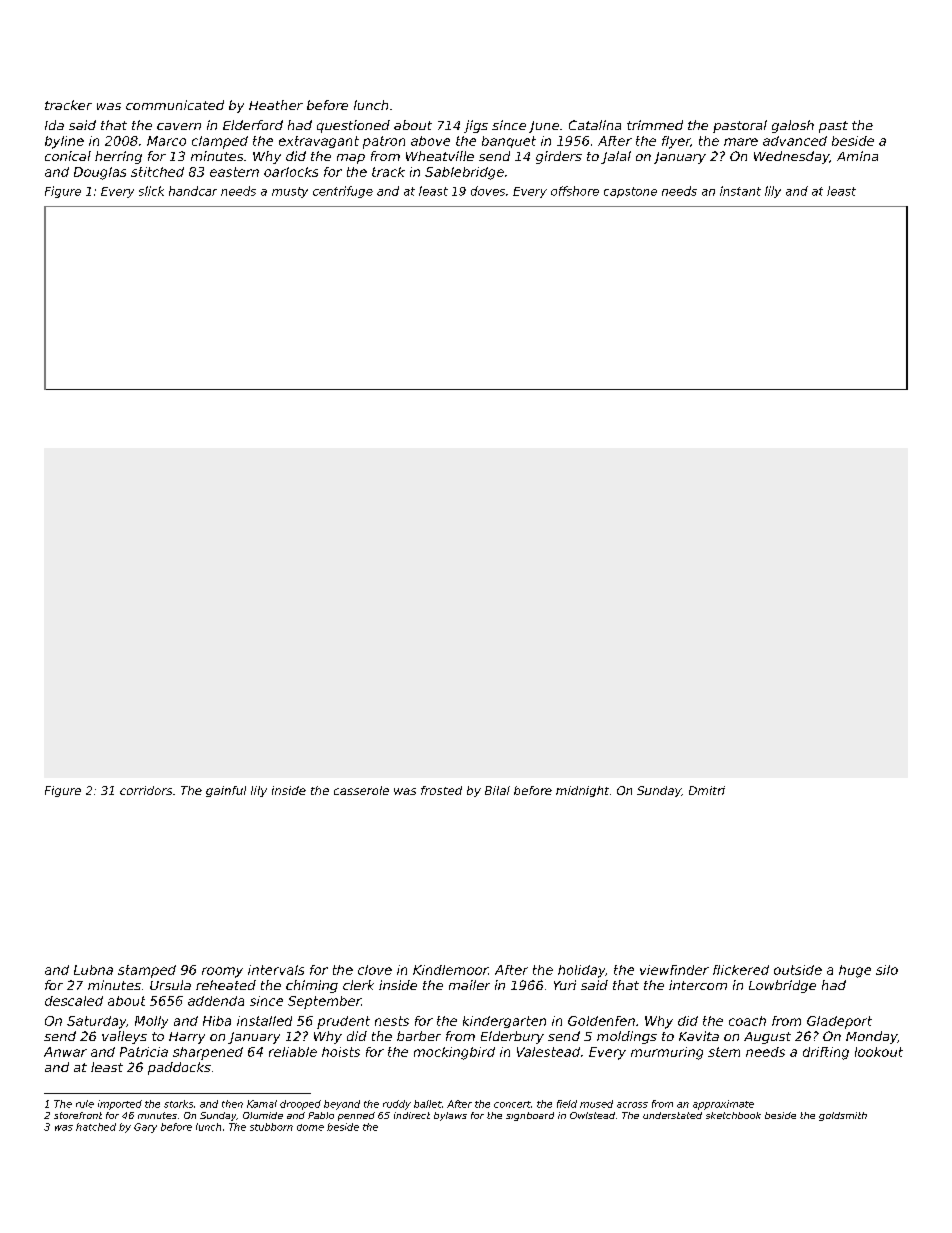 The width and height of the screenshot is (952, 1233). What do you see at coordinates (290, 192) in the screenshot?
I see `musty` at bounding box center [290, 192].
